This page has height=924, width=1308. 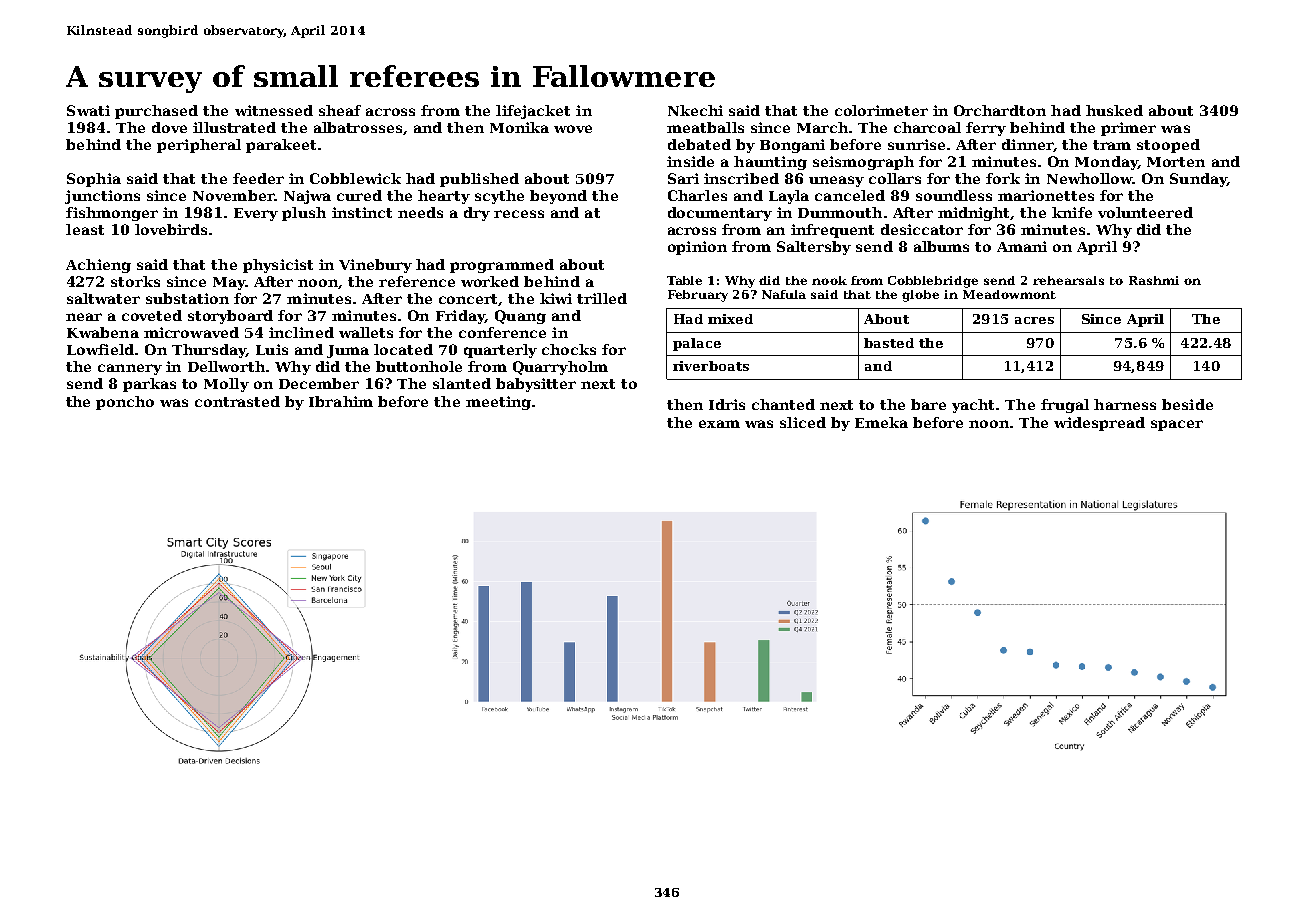 I want to click on witnessed, so click(x=274, y=110).
